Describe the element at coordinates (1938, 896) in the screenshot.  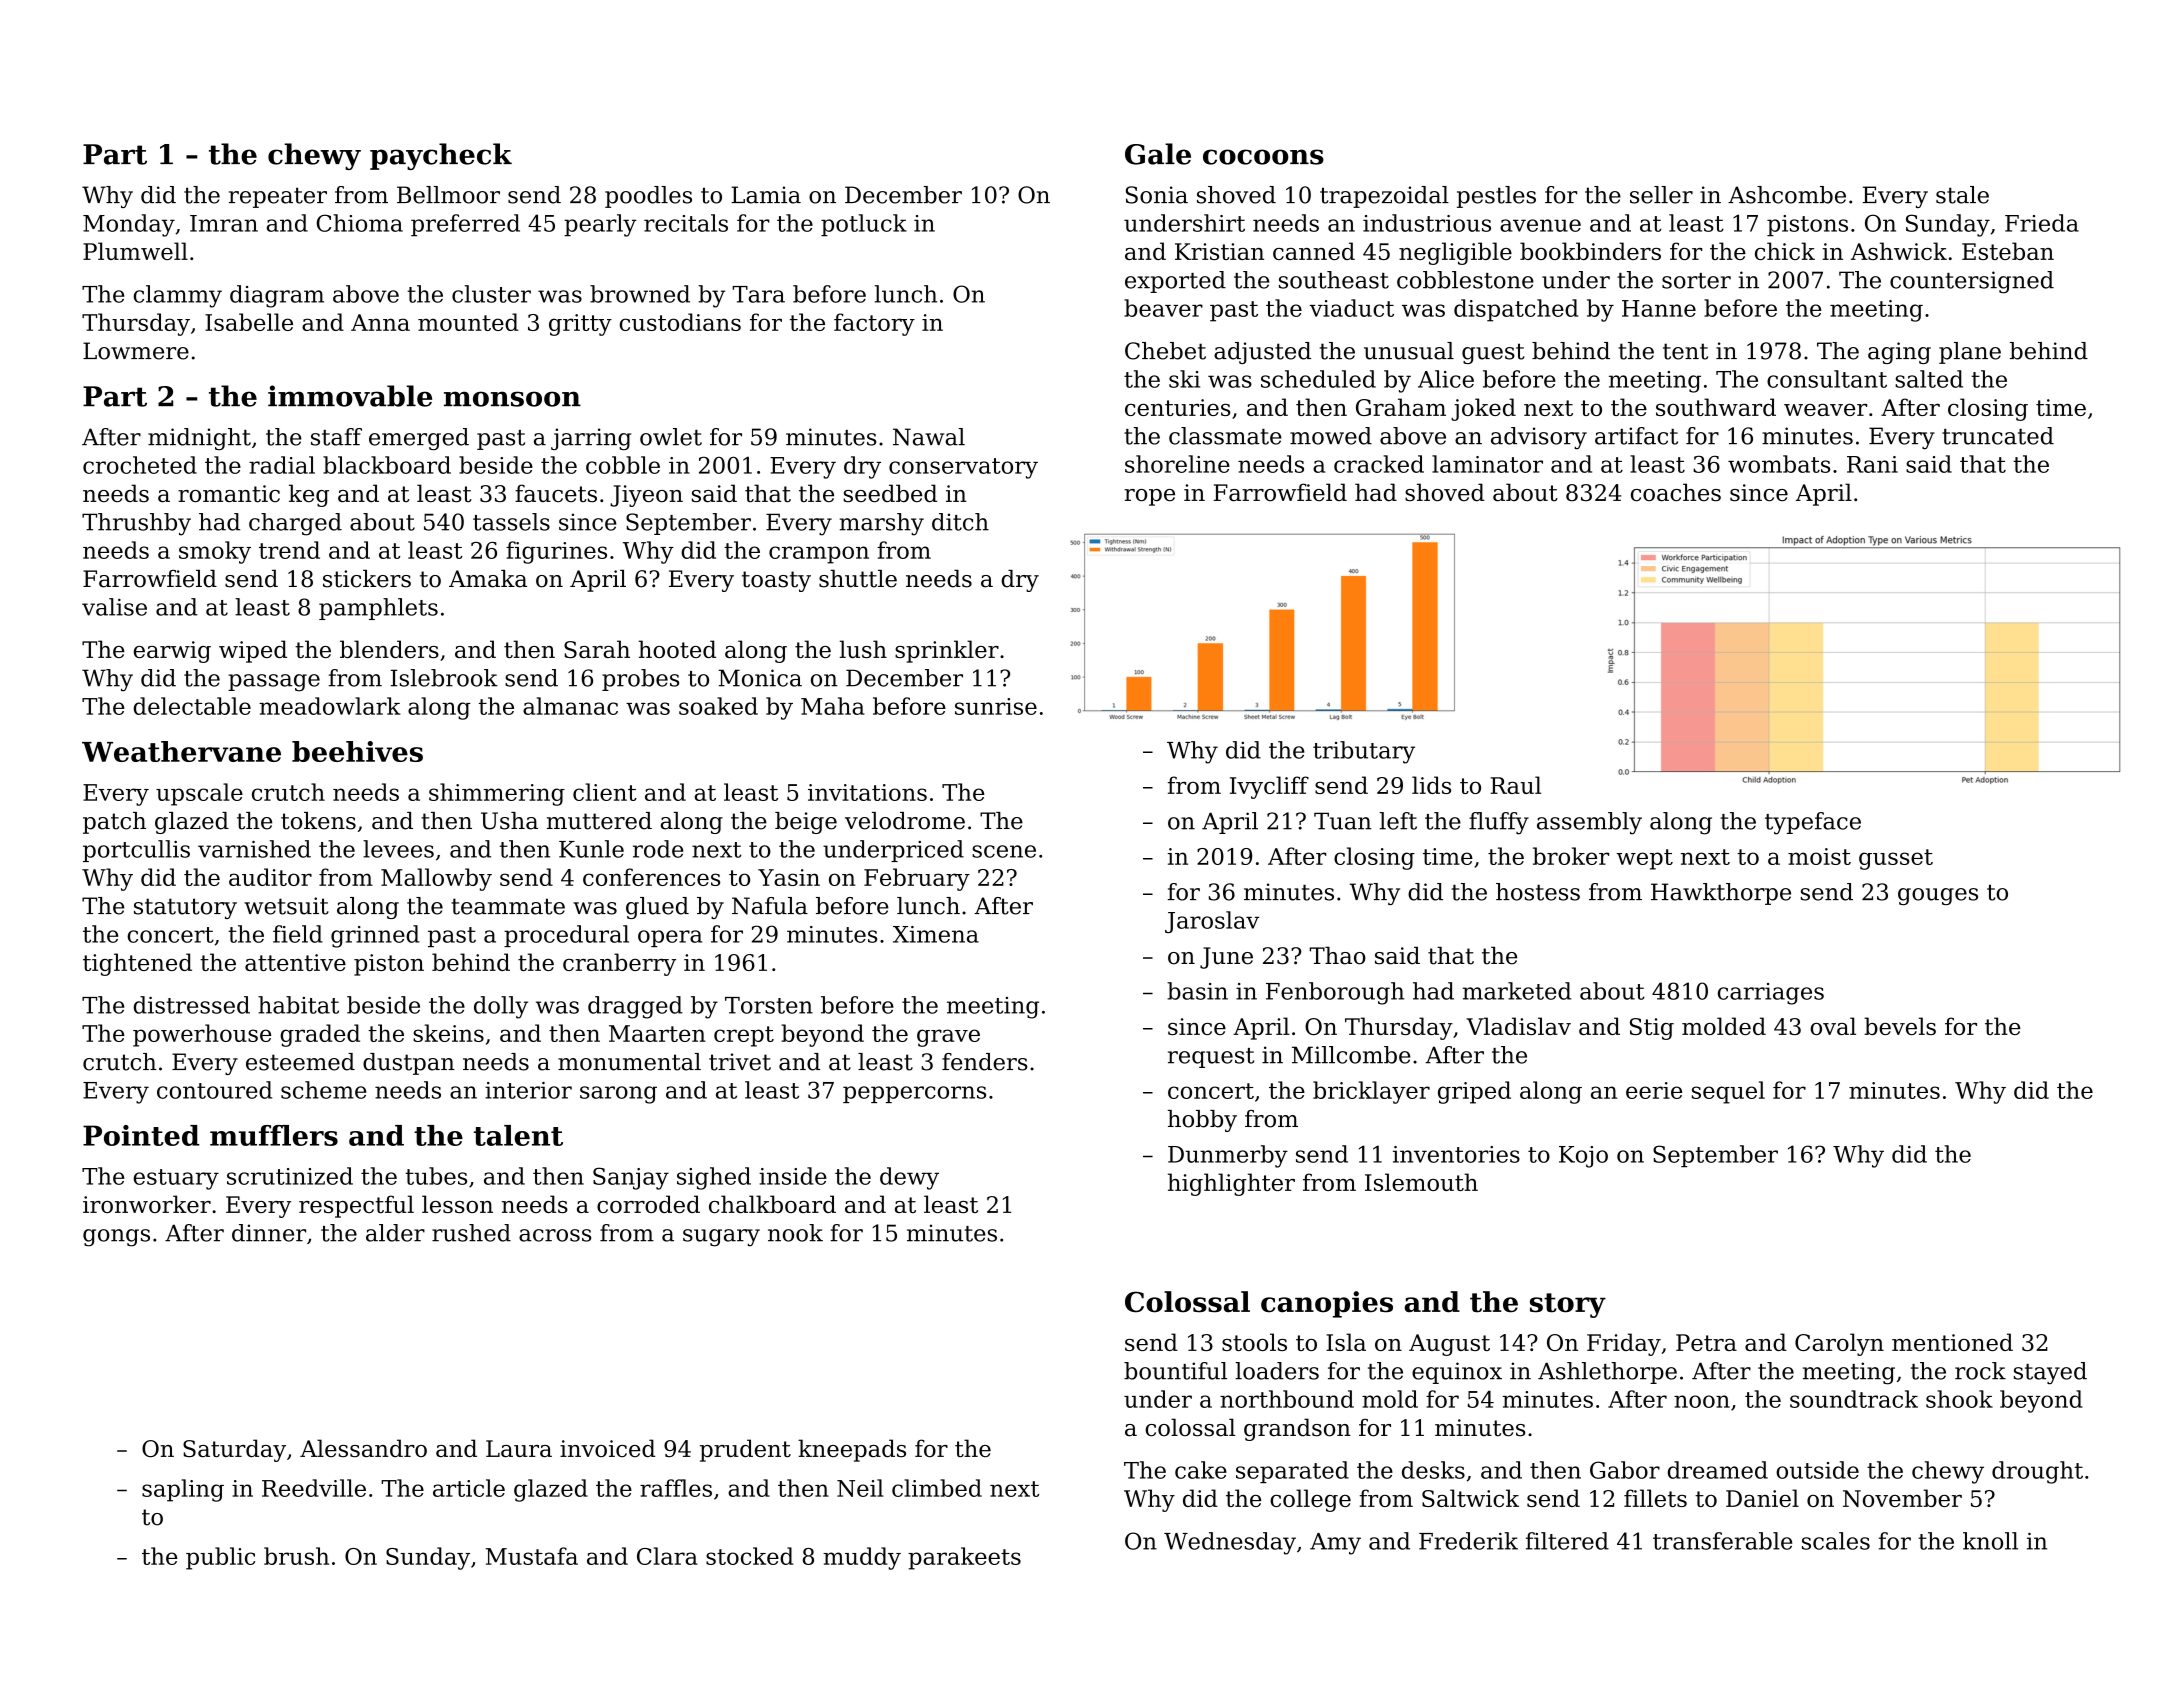
I see `gouges` at that location.
